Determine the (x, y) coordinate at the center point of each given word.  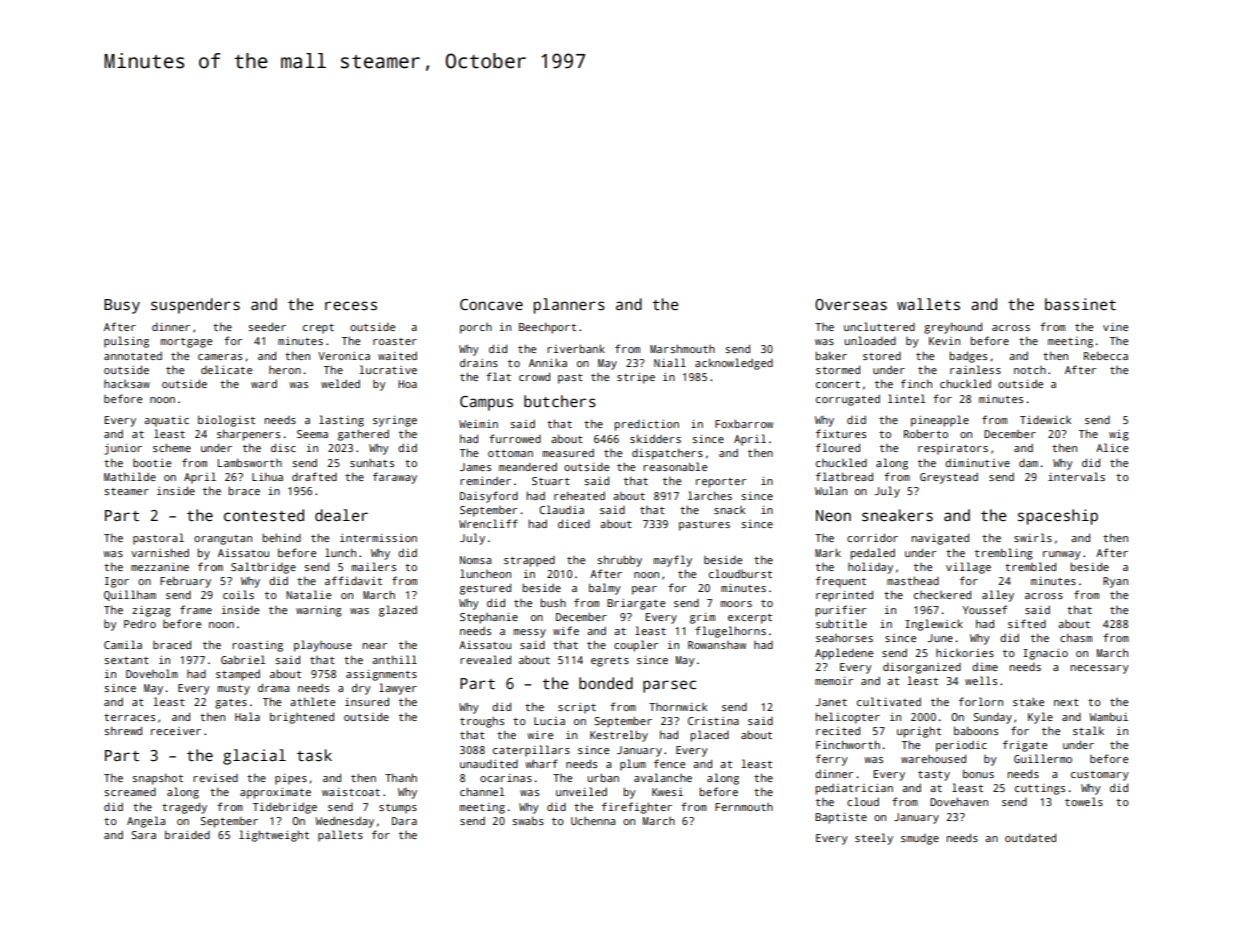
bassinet (1080, 304)
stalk (1088, 730)
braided (187, 834)
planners (569, 306)
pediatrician (854, 789)
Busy (122, 306)
